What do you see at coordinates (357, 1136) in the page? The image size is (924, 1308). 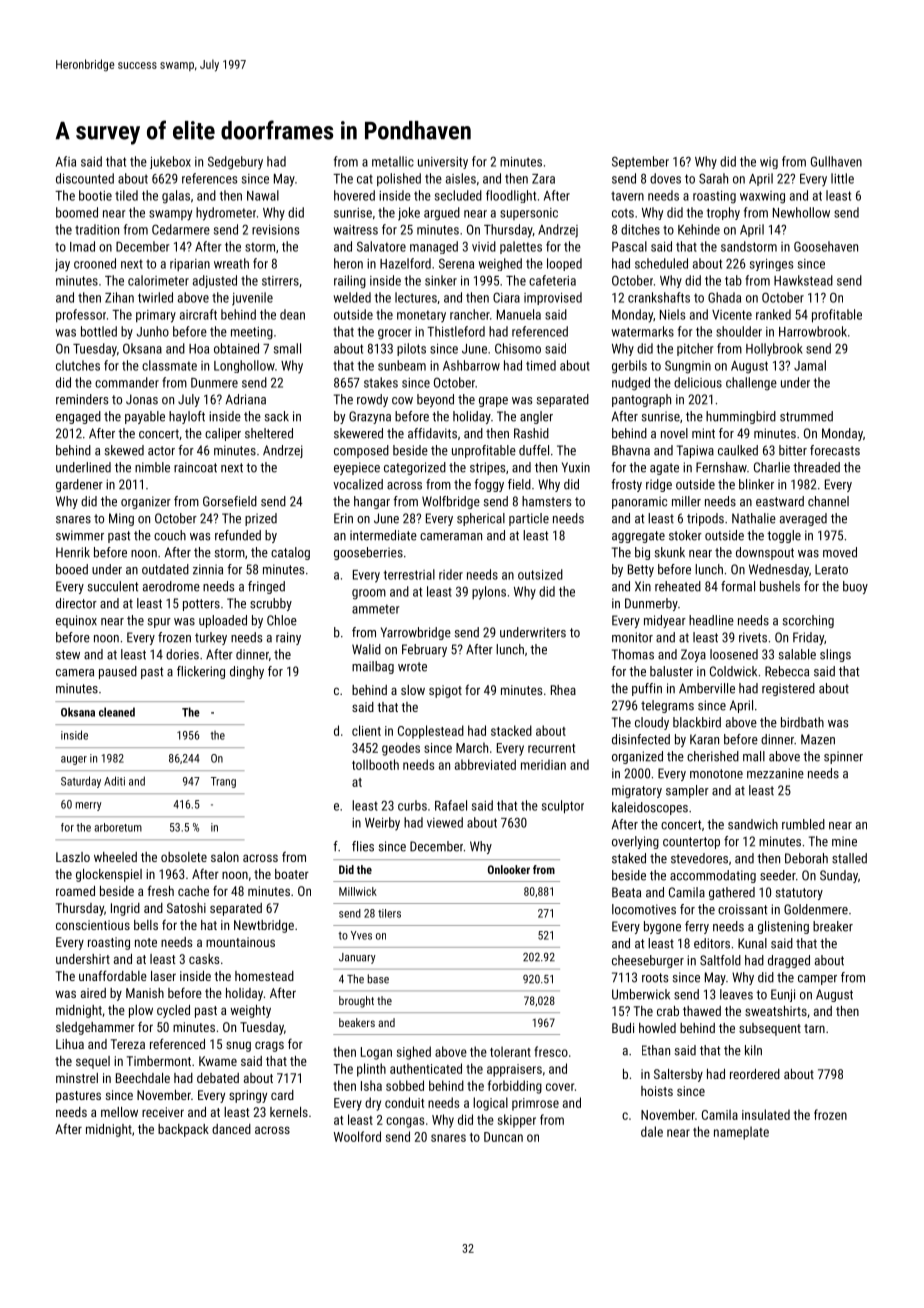 I see `Woolford` at bounding box center [357, 1136].
